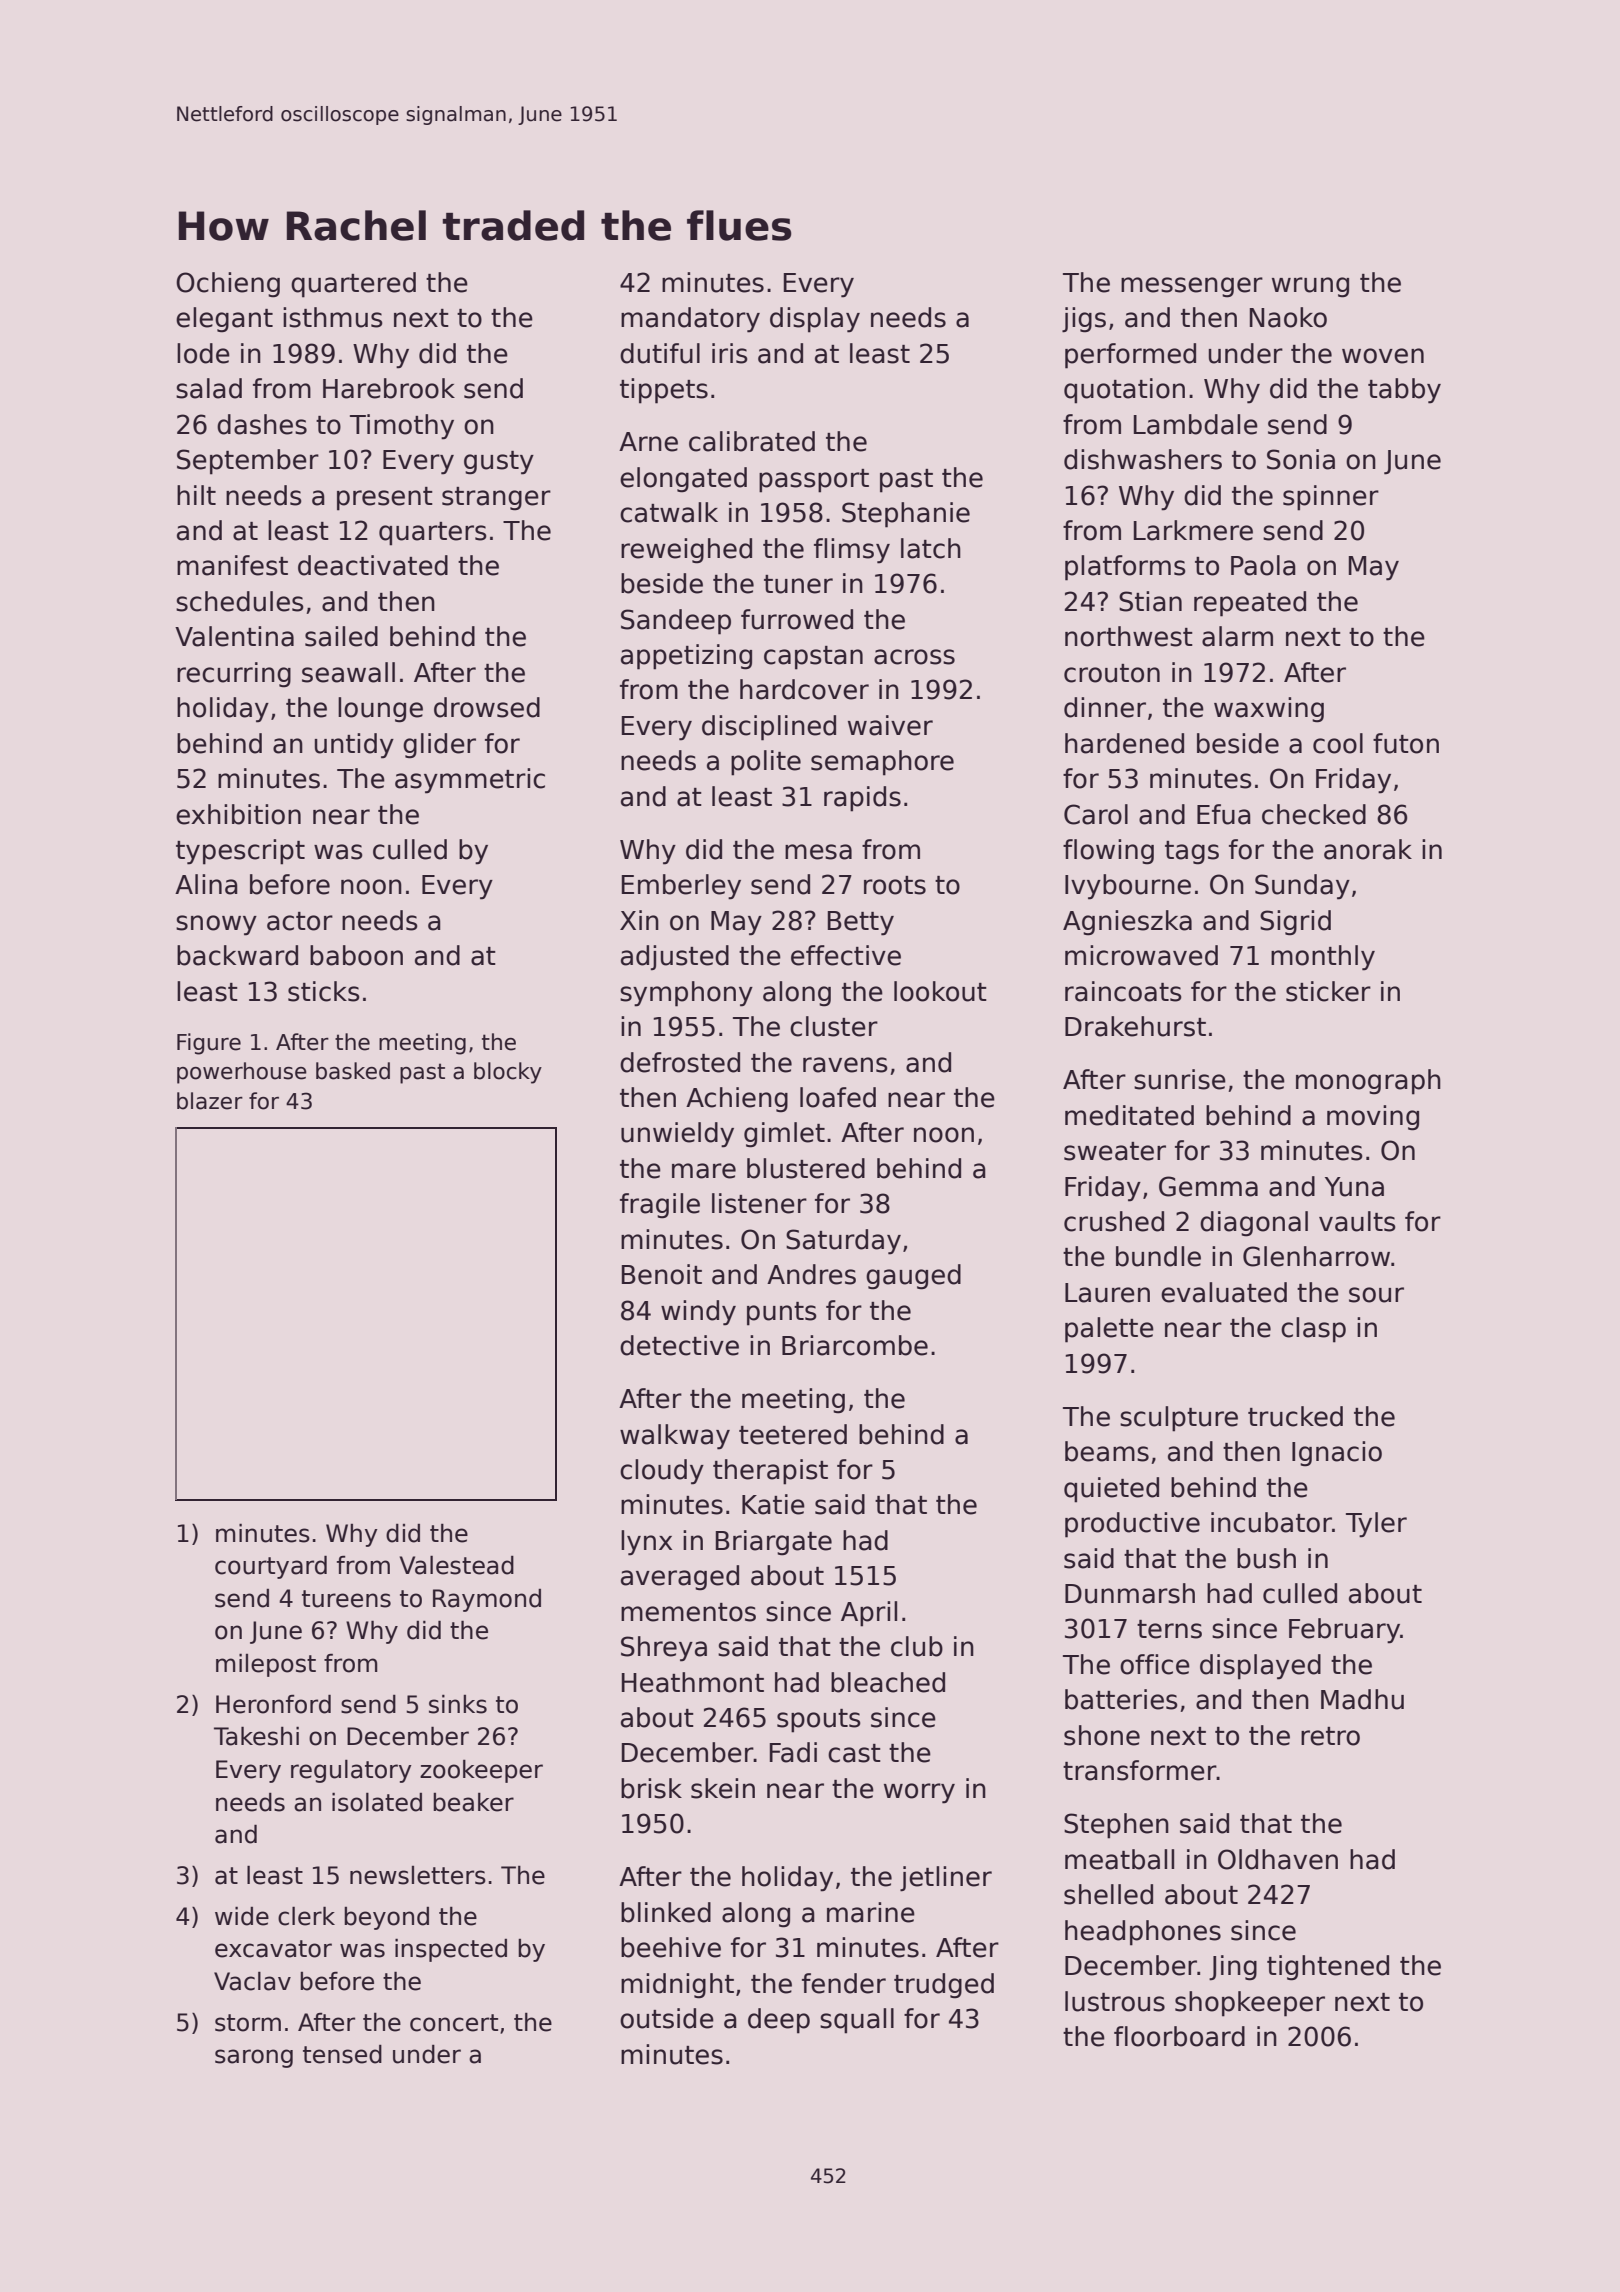 The height and width of the screenshot is (2292, 1620). What do you see at coordinates (667, 2018) in the screenshot?
I see `outside` at bounding box center [667, 2018].
